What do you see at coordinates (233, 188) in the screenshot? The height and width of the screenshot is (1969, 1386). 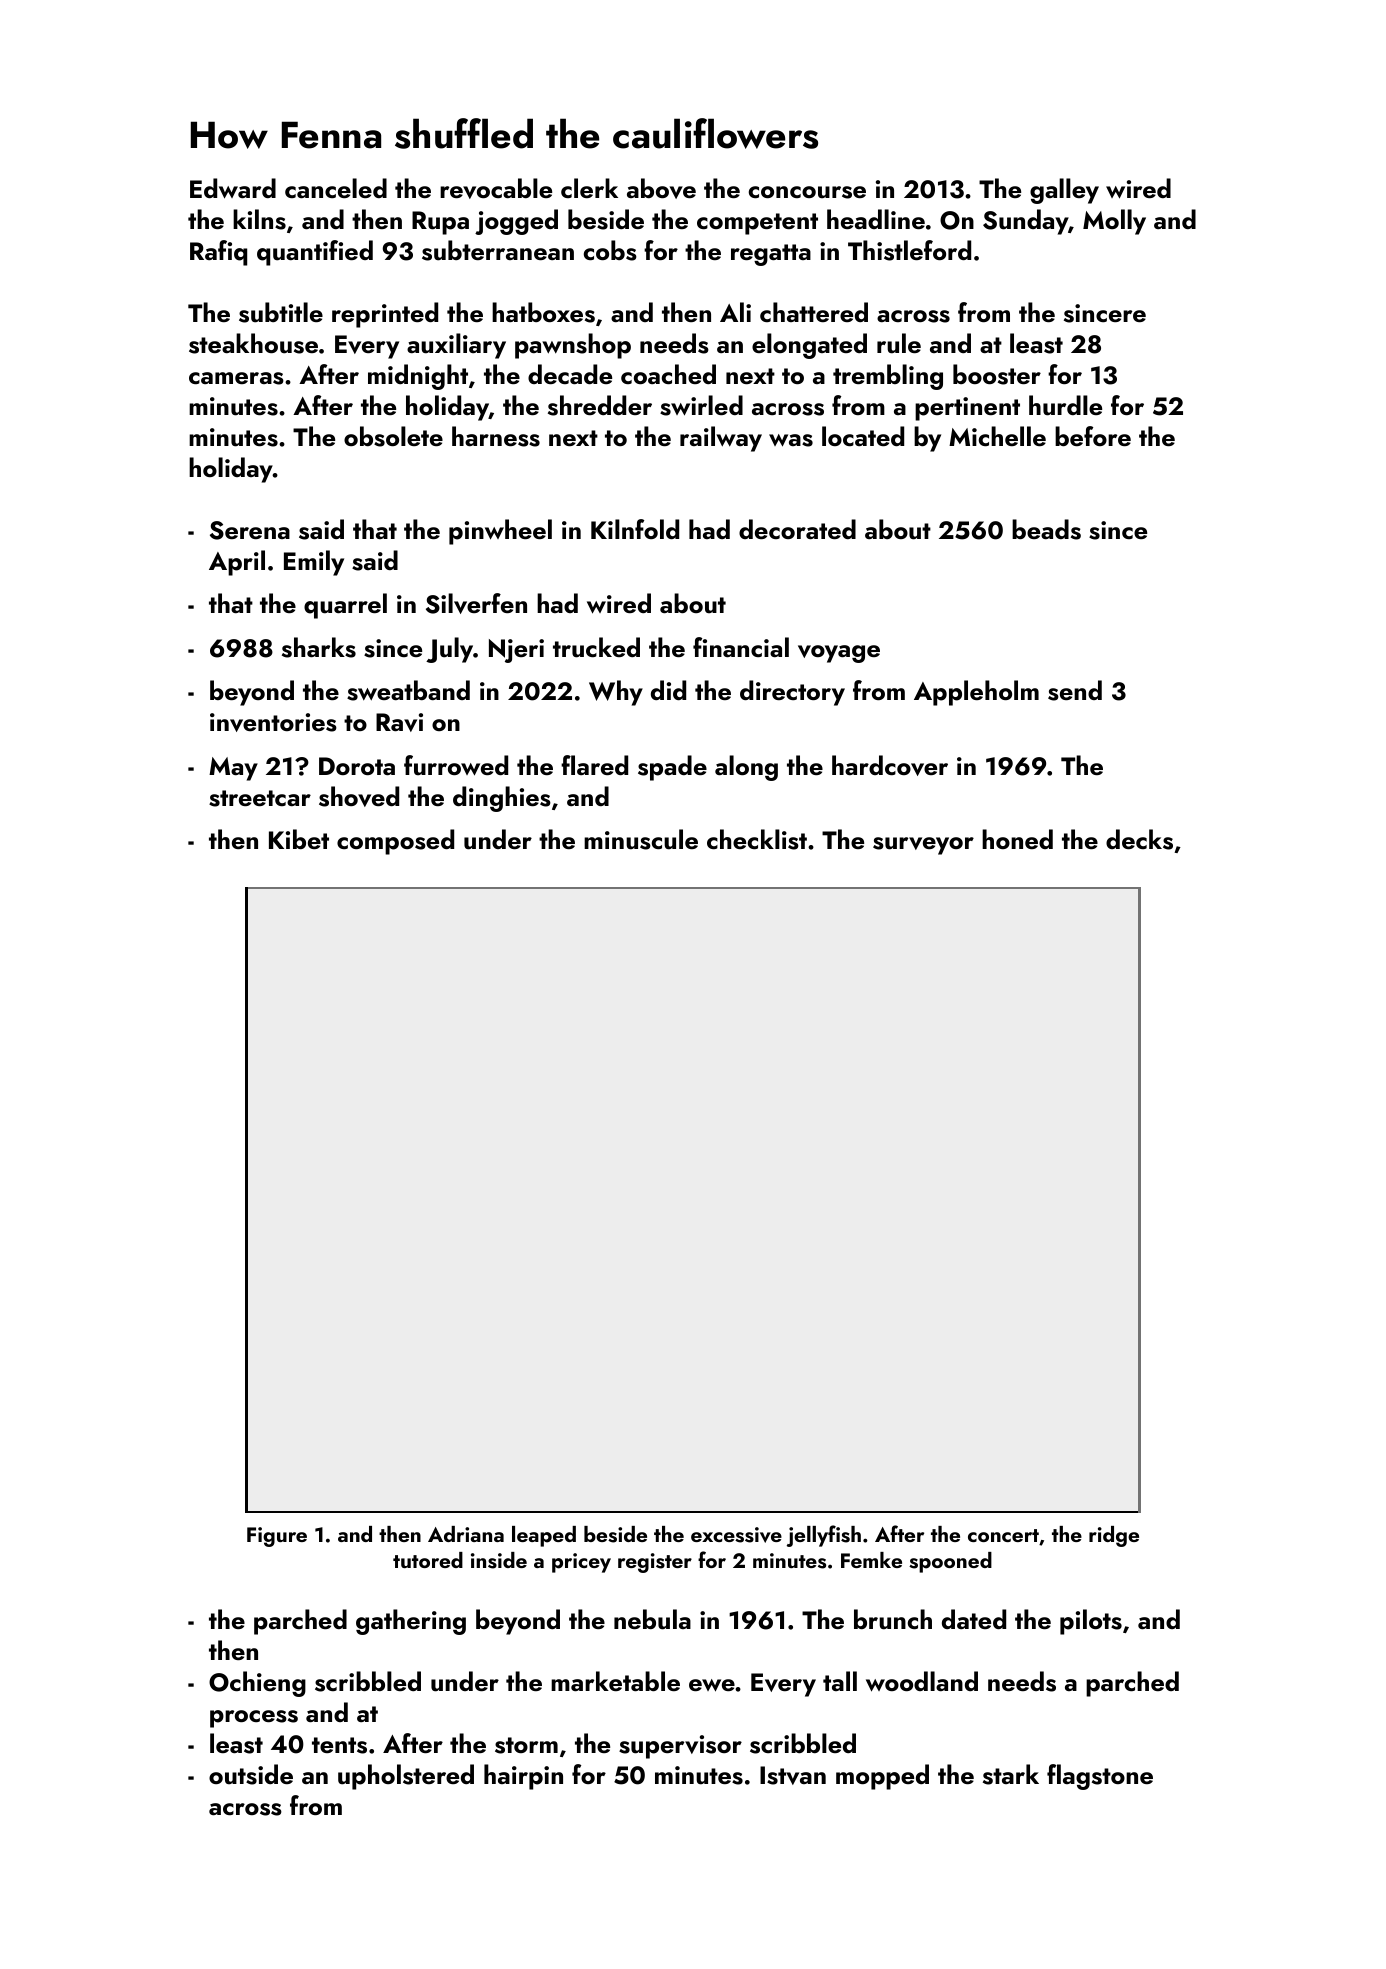 I see `Edward` at bounding box center [233, 188].
